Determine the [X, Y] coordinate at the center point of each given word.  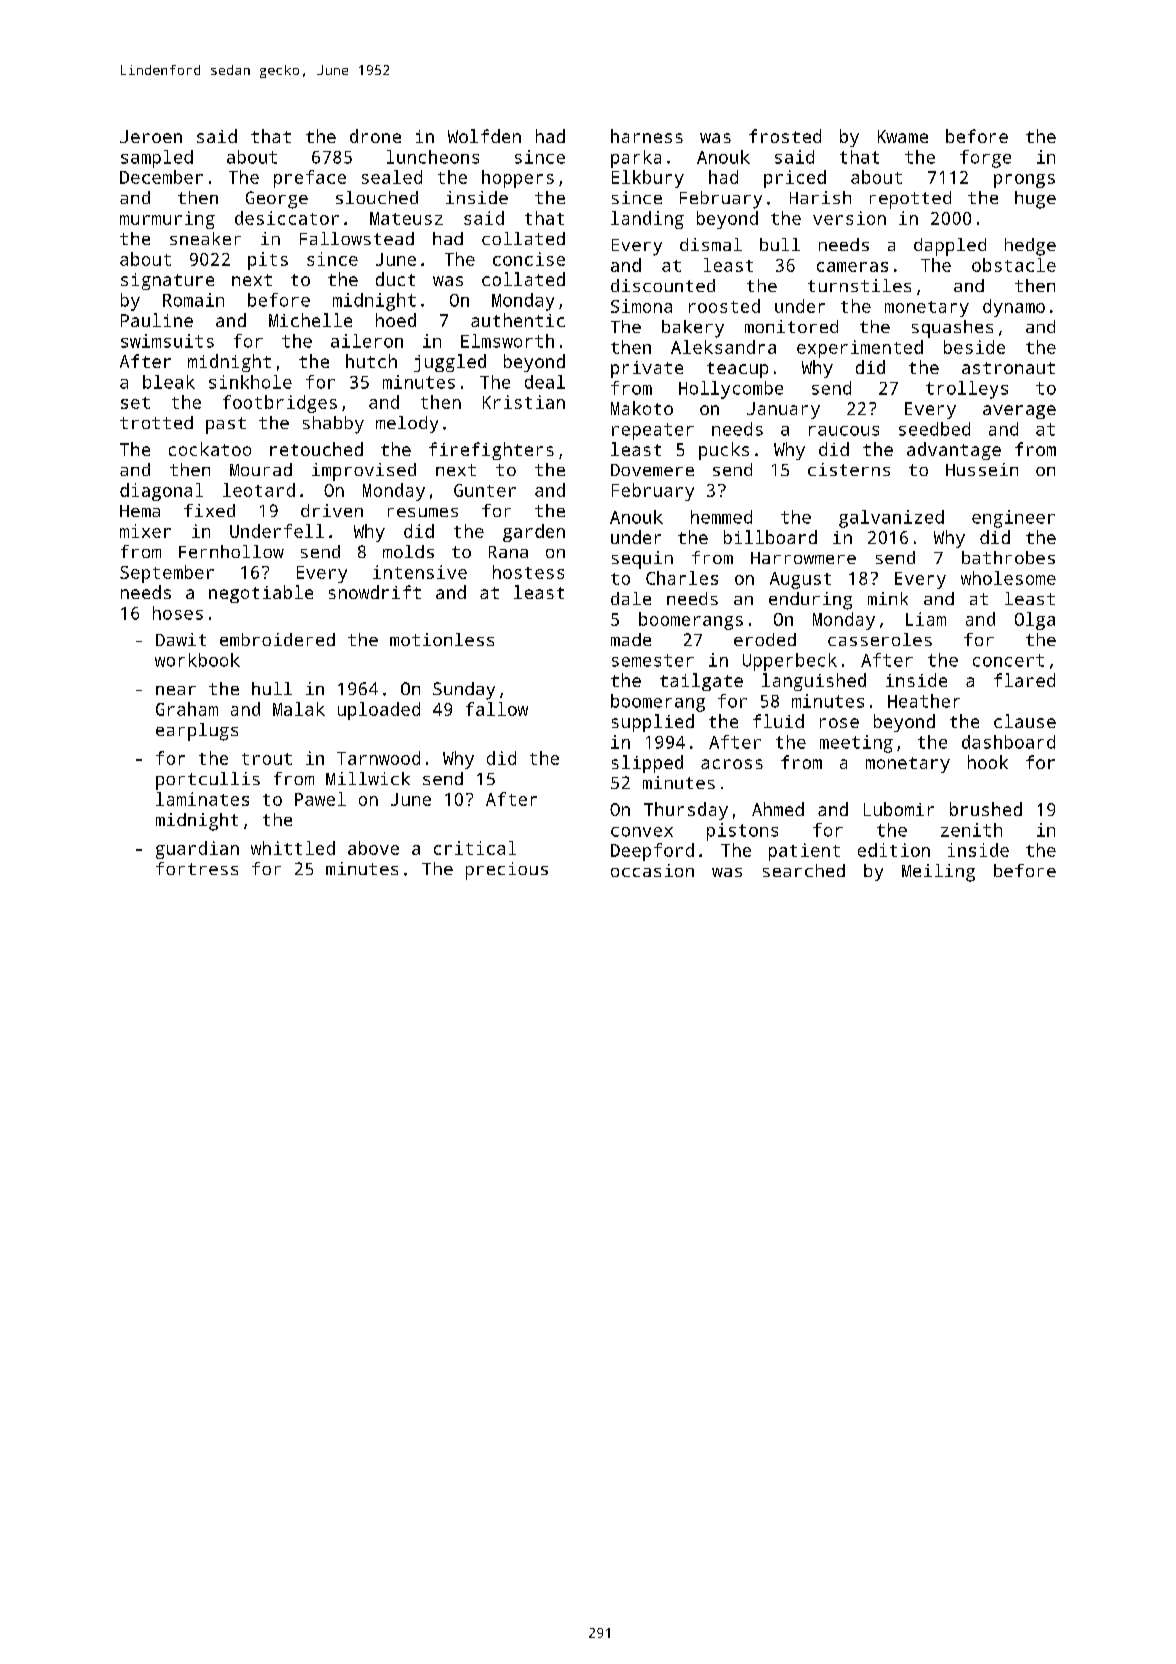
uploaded [379, 711]
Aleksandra [723, 347]
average [1019, 412]
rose [839, 723]
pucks [724, 451]
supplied [653, 723]
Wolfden [484, 136]
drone [375, 136]
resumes [423, 512]
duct [395, 279]
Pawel [320, 799]
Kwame [903, 136]
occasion [652, 870]
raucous [844, 431]
